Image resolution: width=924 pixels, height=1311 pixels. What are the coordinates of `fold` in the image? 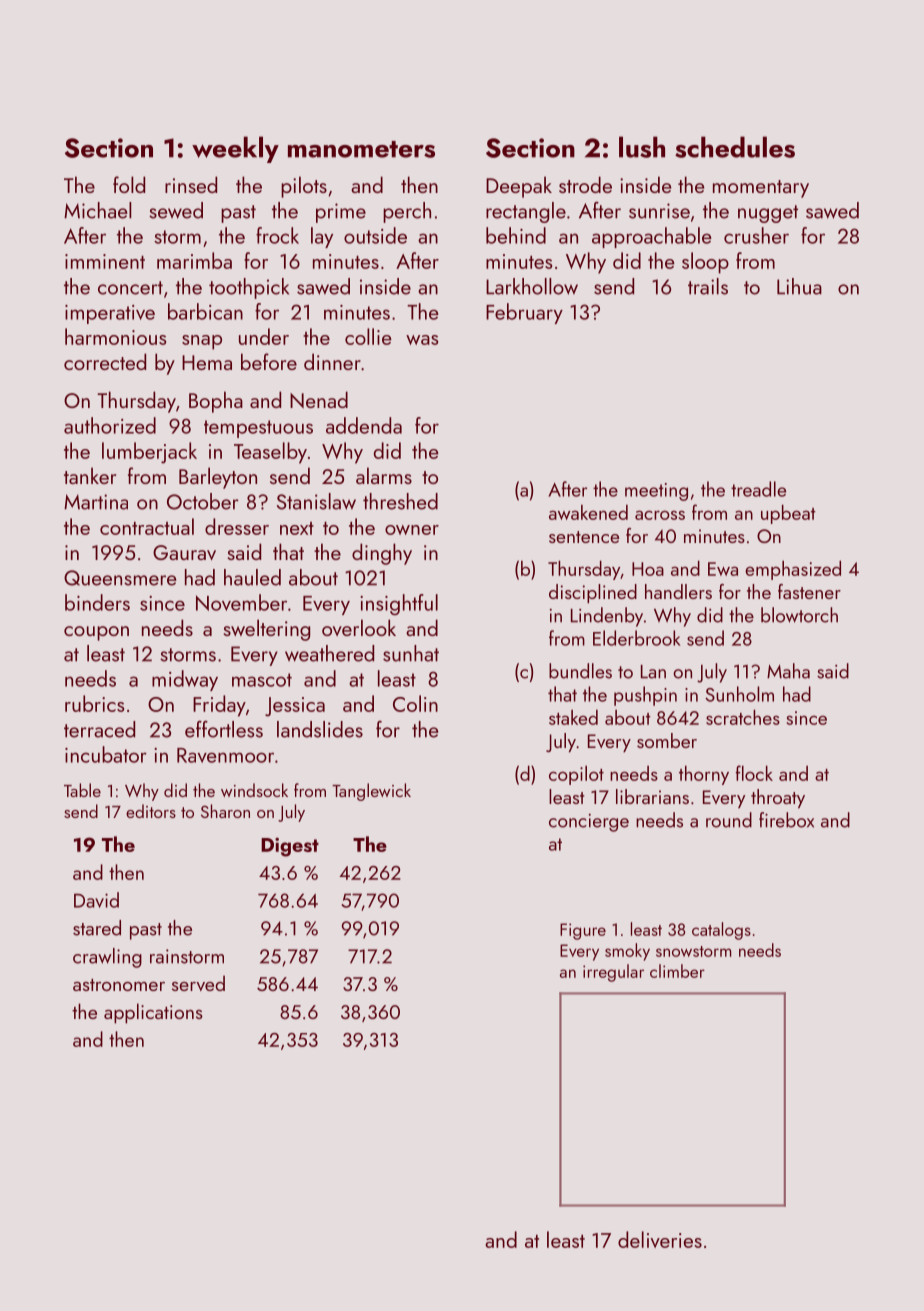 It's located at (129, 184).
